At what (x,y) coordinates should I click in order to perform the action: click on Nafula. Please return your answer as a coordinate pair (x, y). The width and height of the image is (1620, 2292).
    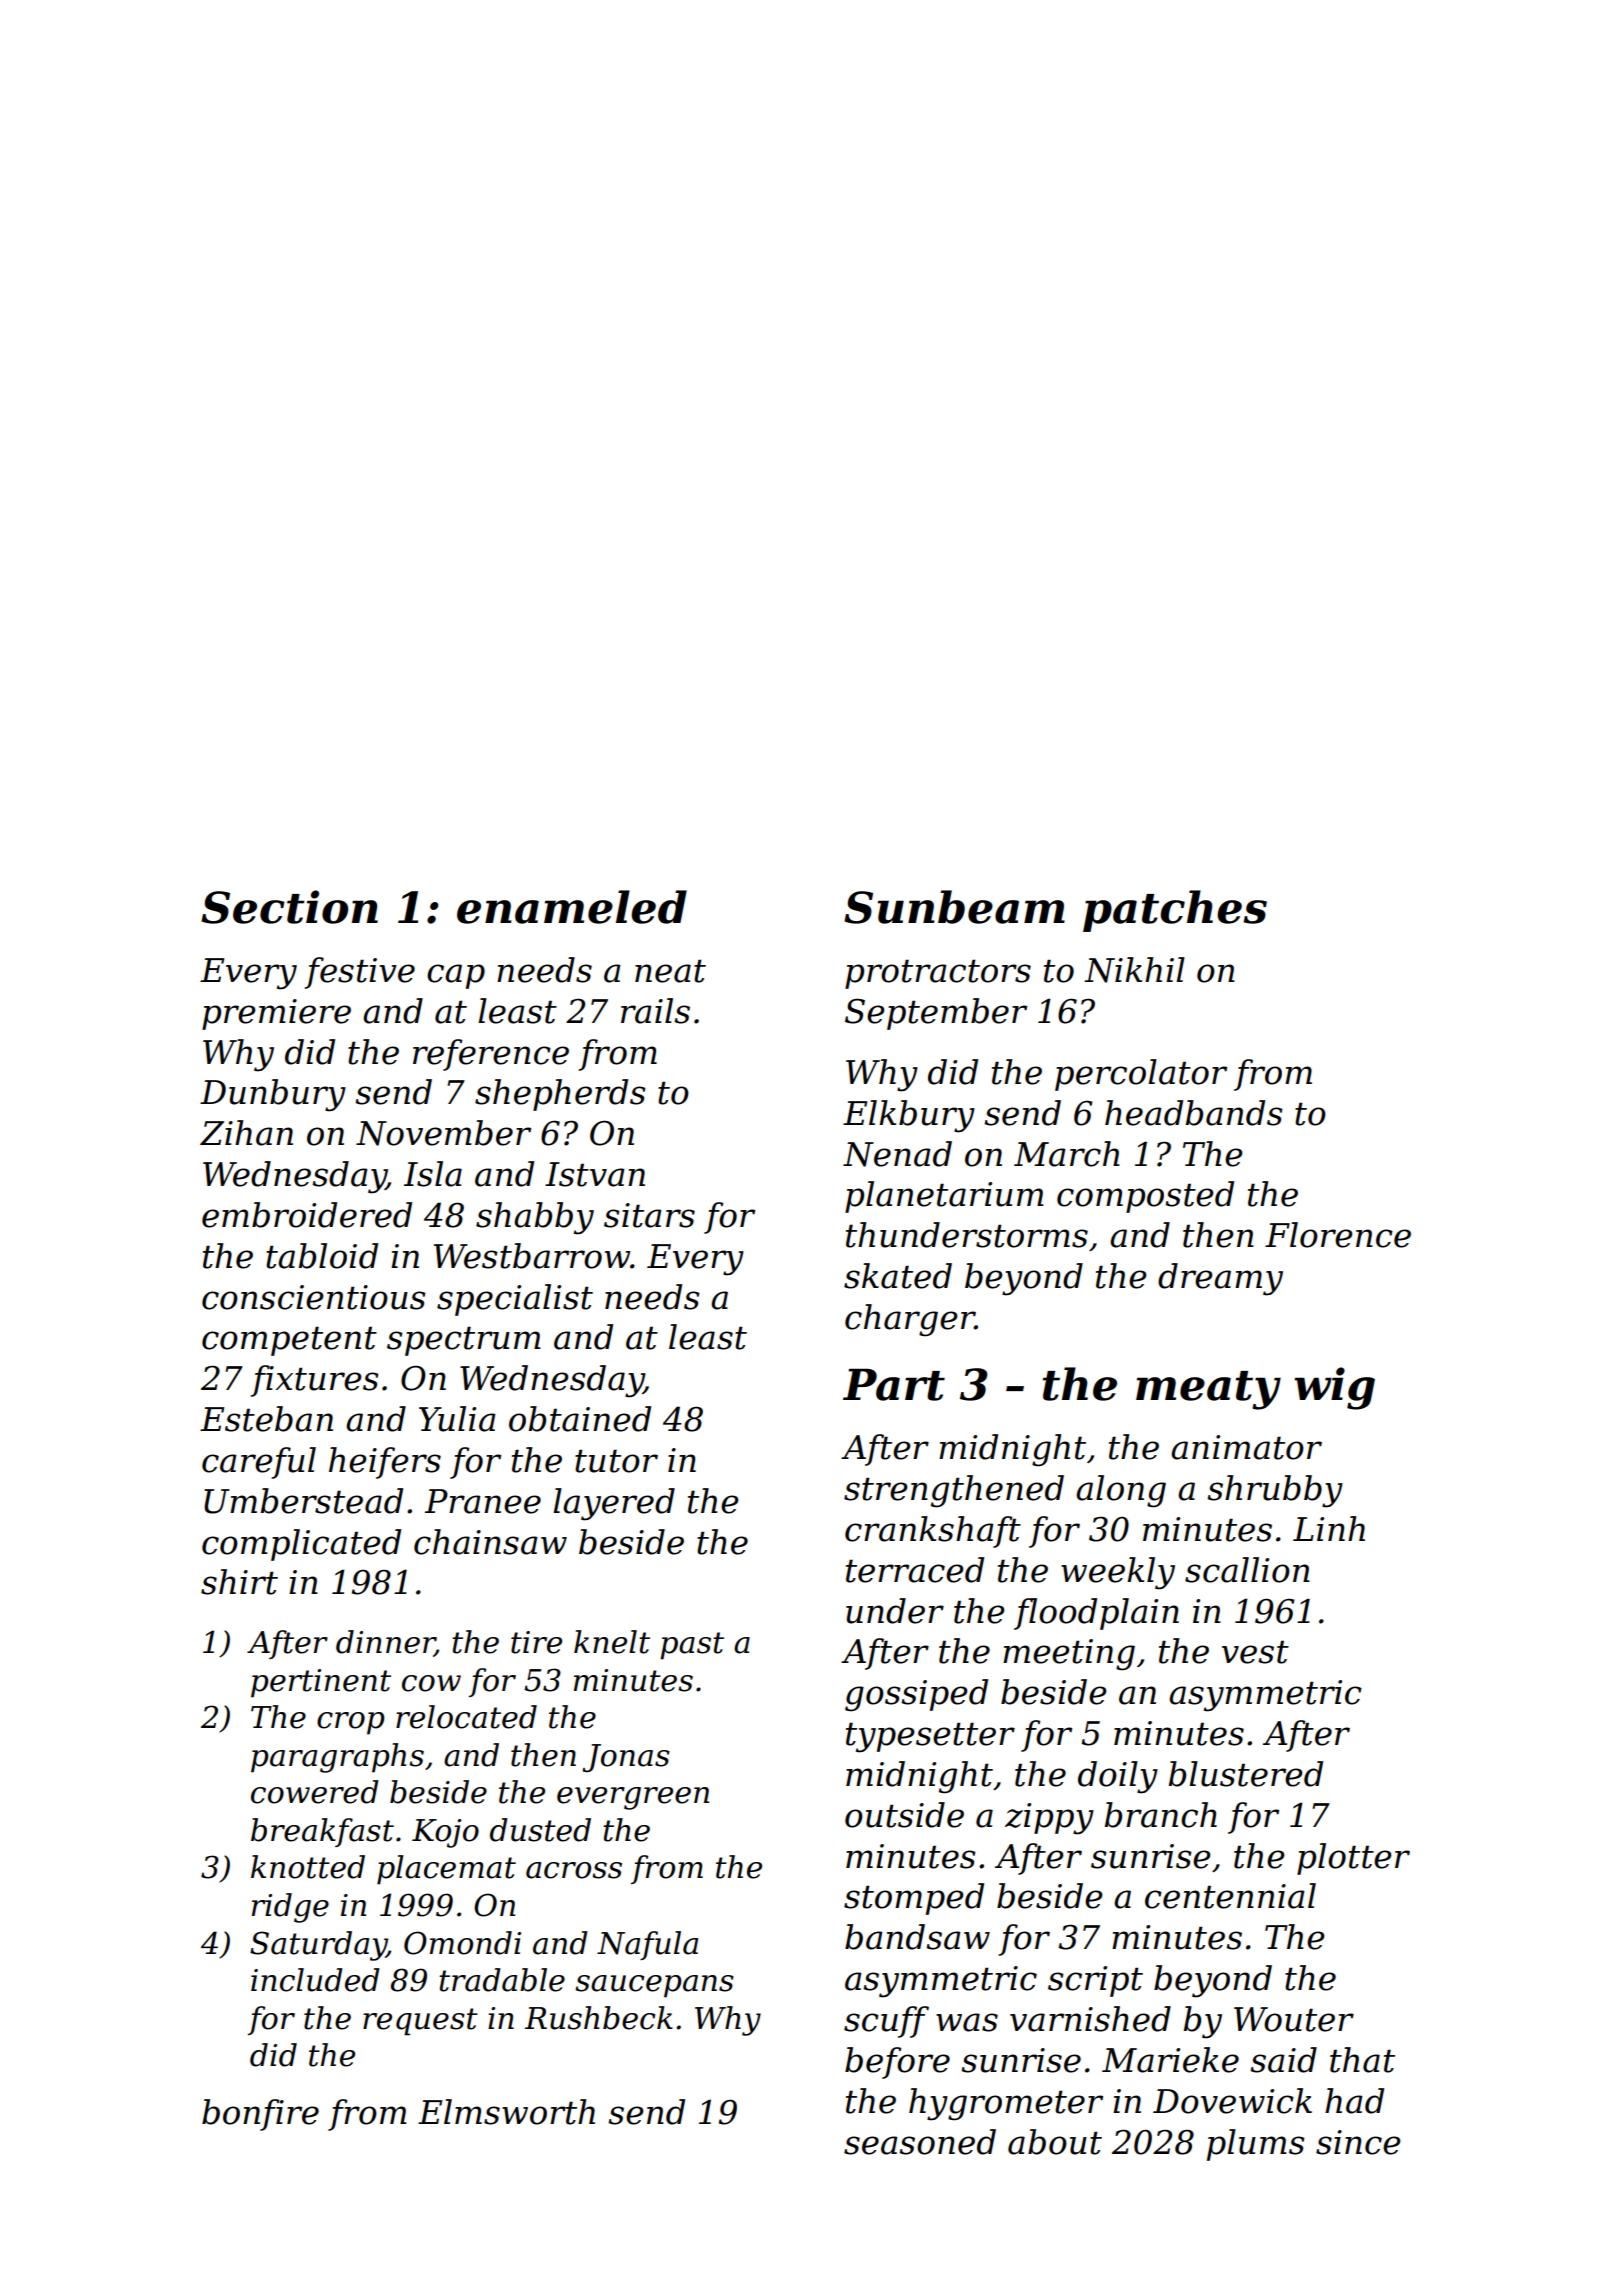
    Looking at the image, I should click on (647, 1945).
